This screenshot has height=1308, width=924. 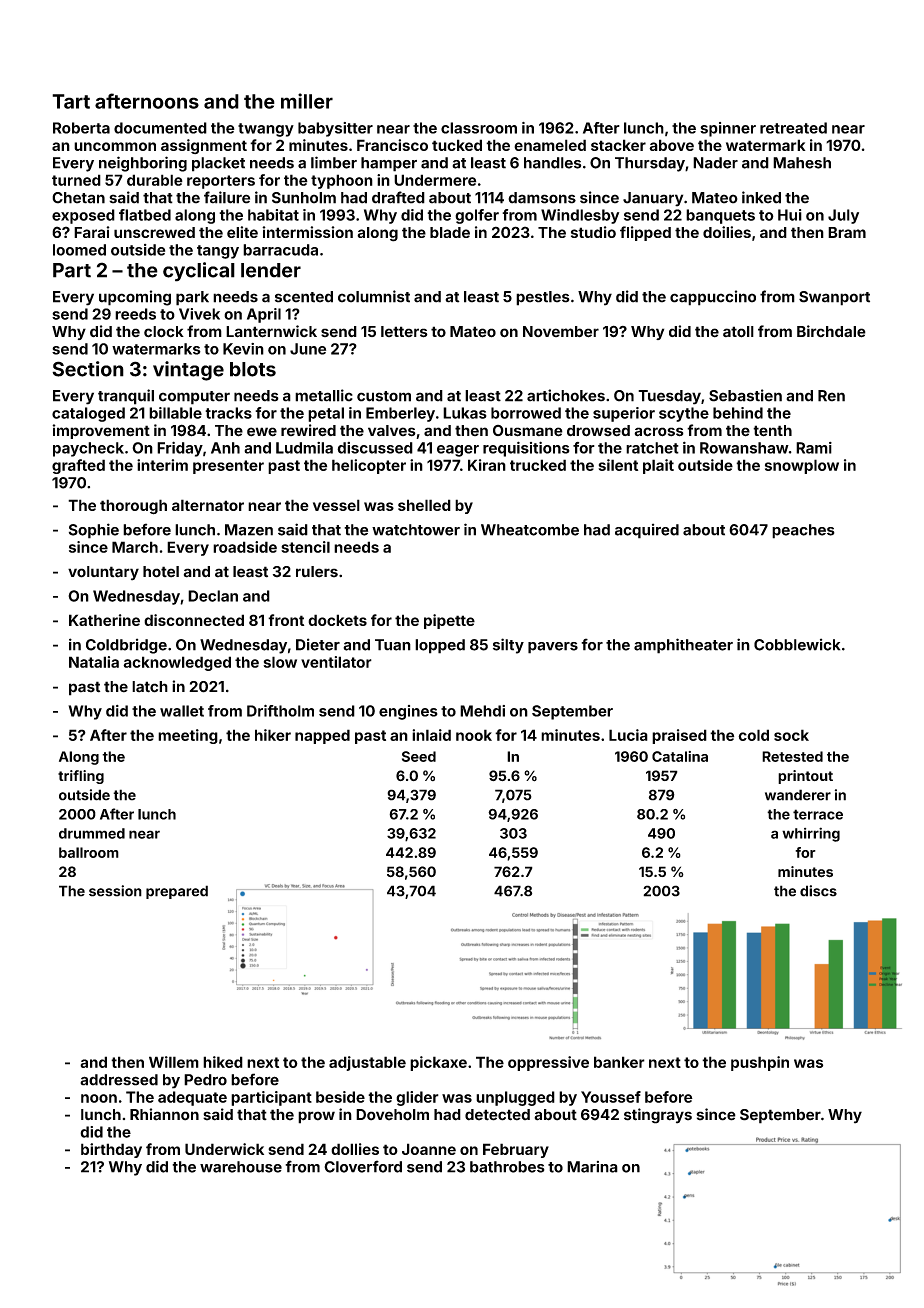 I want to click on warehouse, so click(x=241, y=1167).
